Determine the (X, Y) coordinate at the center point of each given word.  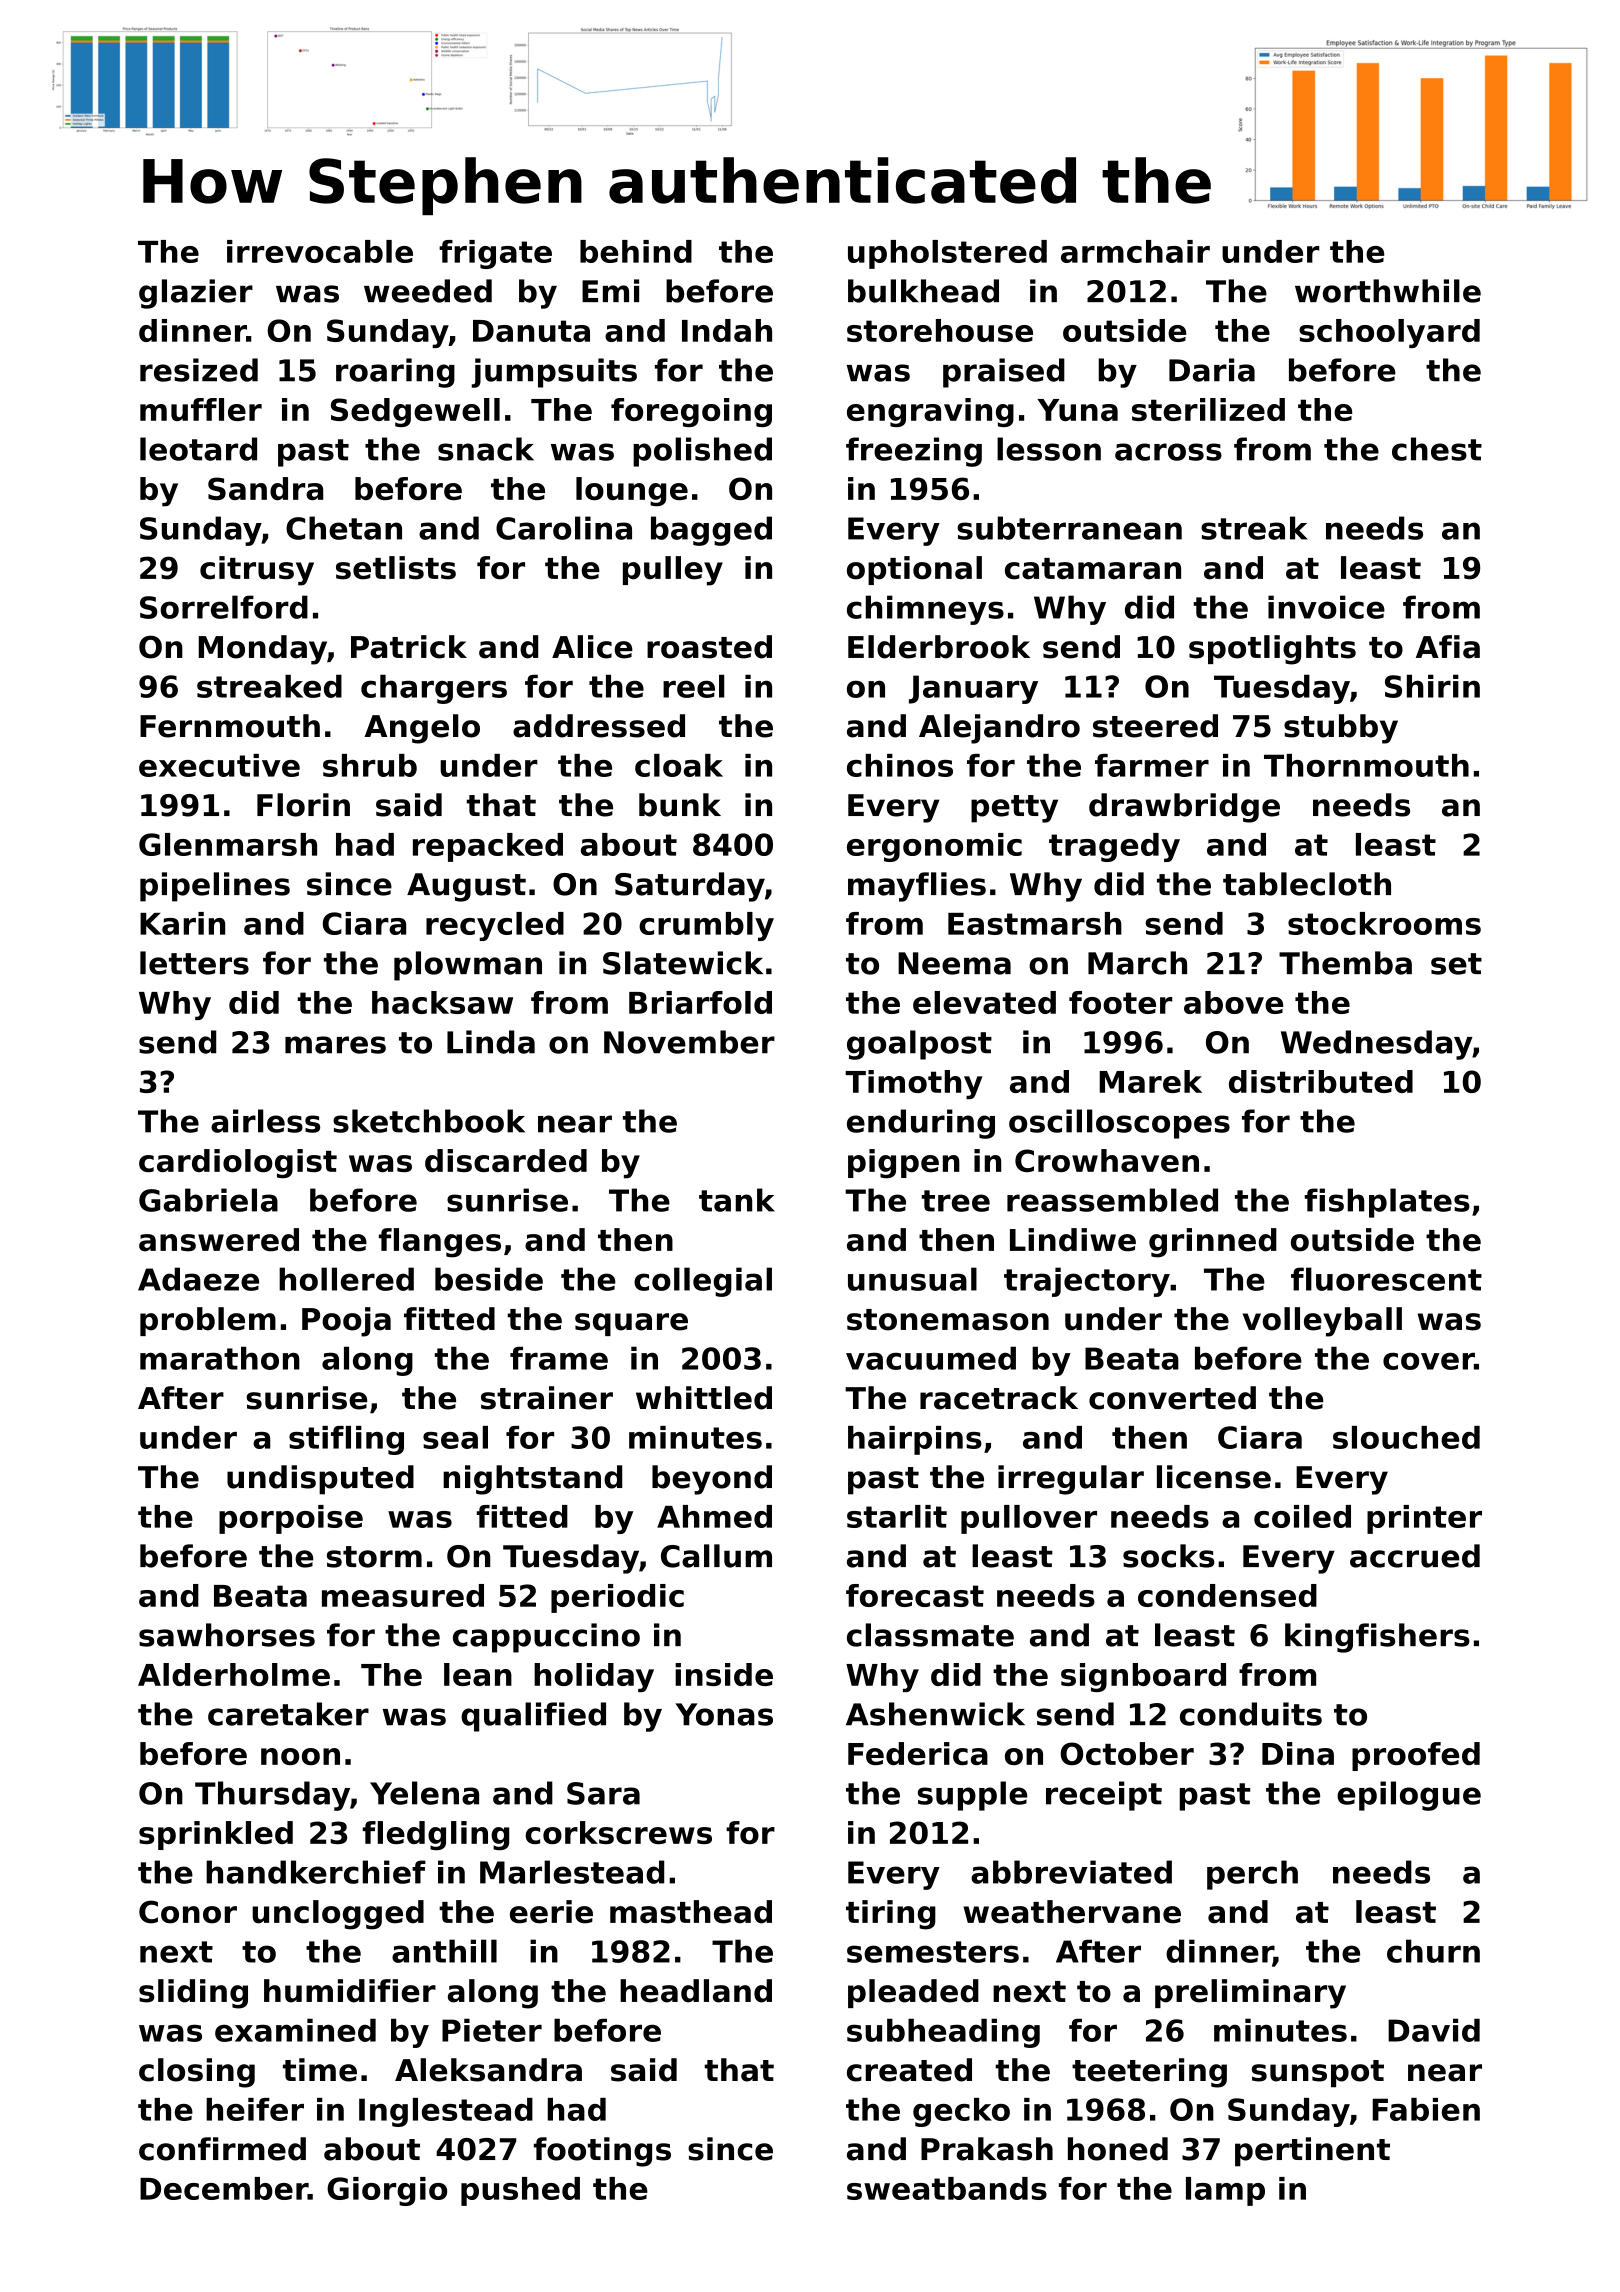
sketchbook (429, 1121)
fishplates (1387, 1203)
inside (724, 1674)
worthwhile (1388, 291)
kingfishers (1377, 1638)
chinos (900, 765)
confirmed (222, 2149)
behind (636, 251)
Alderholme (234, 1674)
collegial (703, 1282)
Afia (1448, 647)
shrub (370, 765)
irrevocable (320, 251)
